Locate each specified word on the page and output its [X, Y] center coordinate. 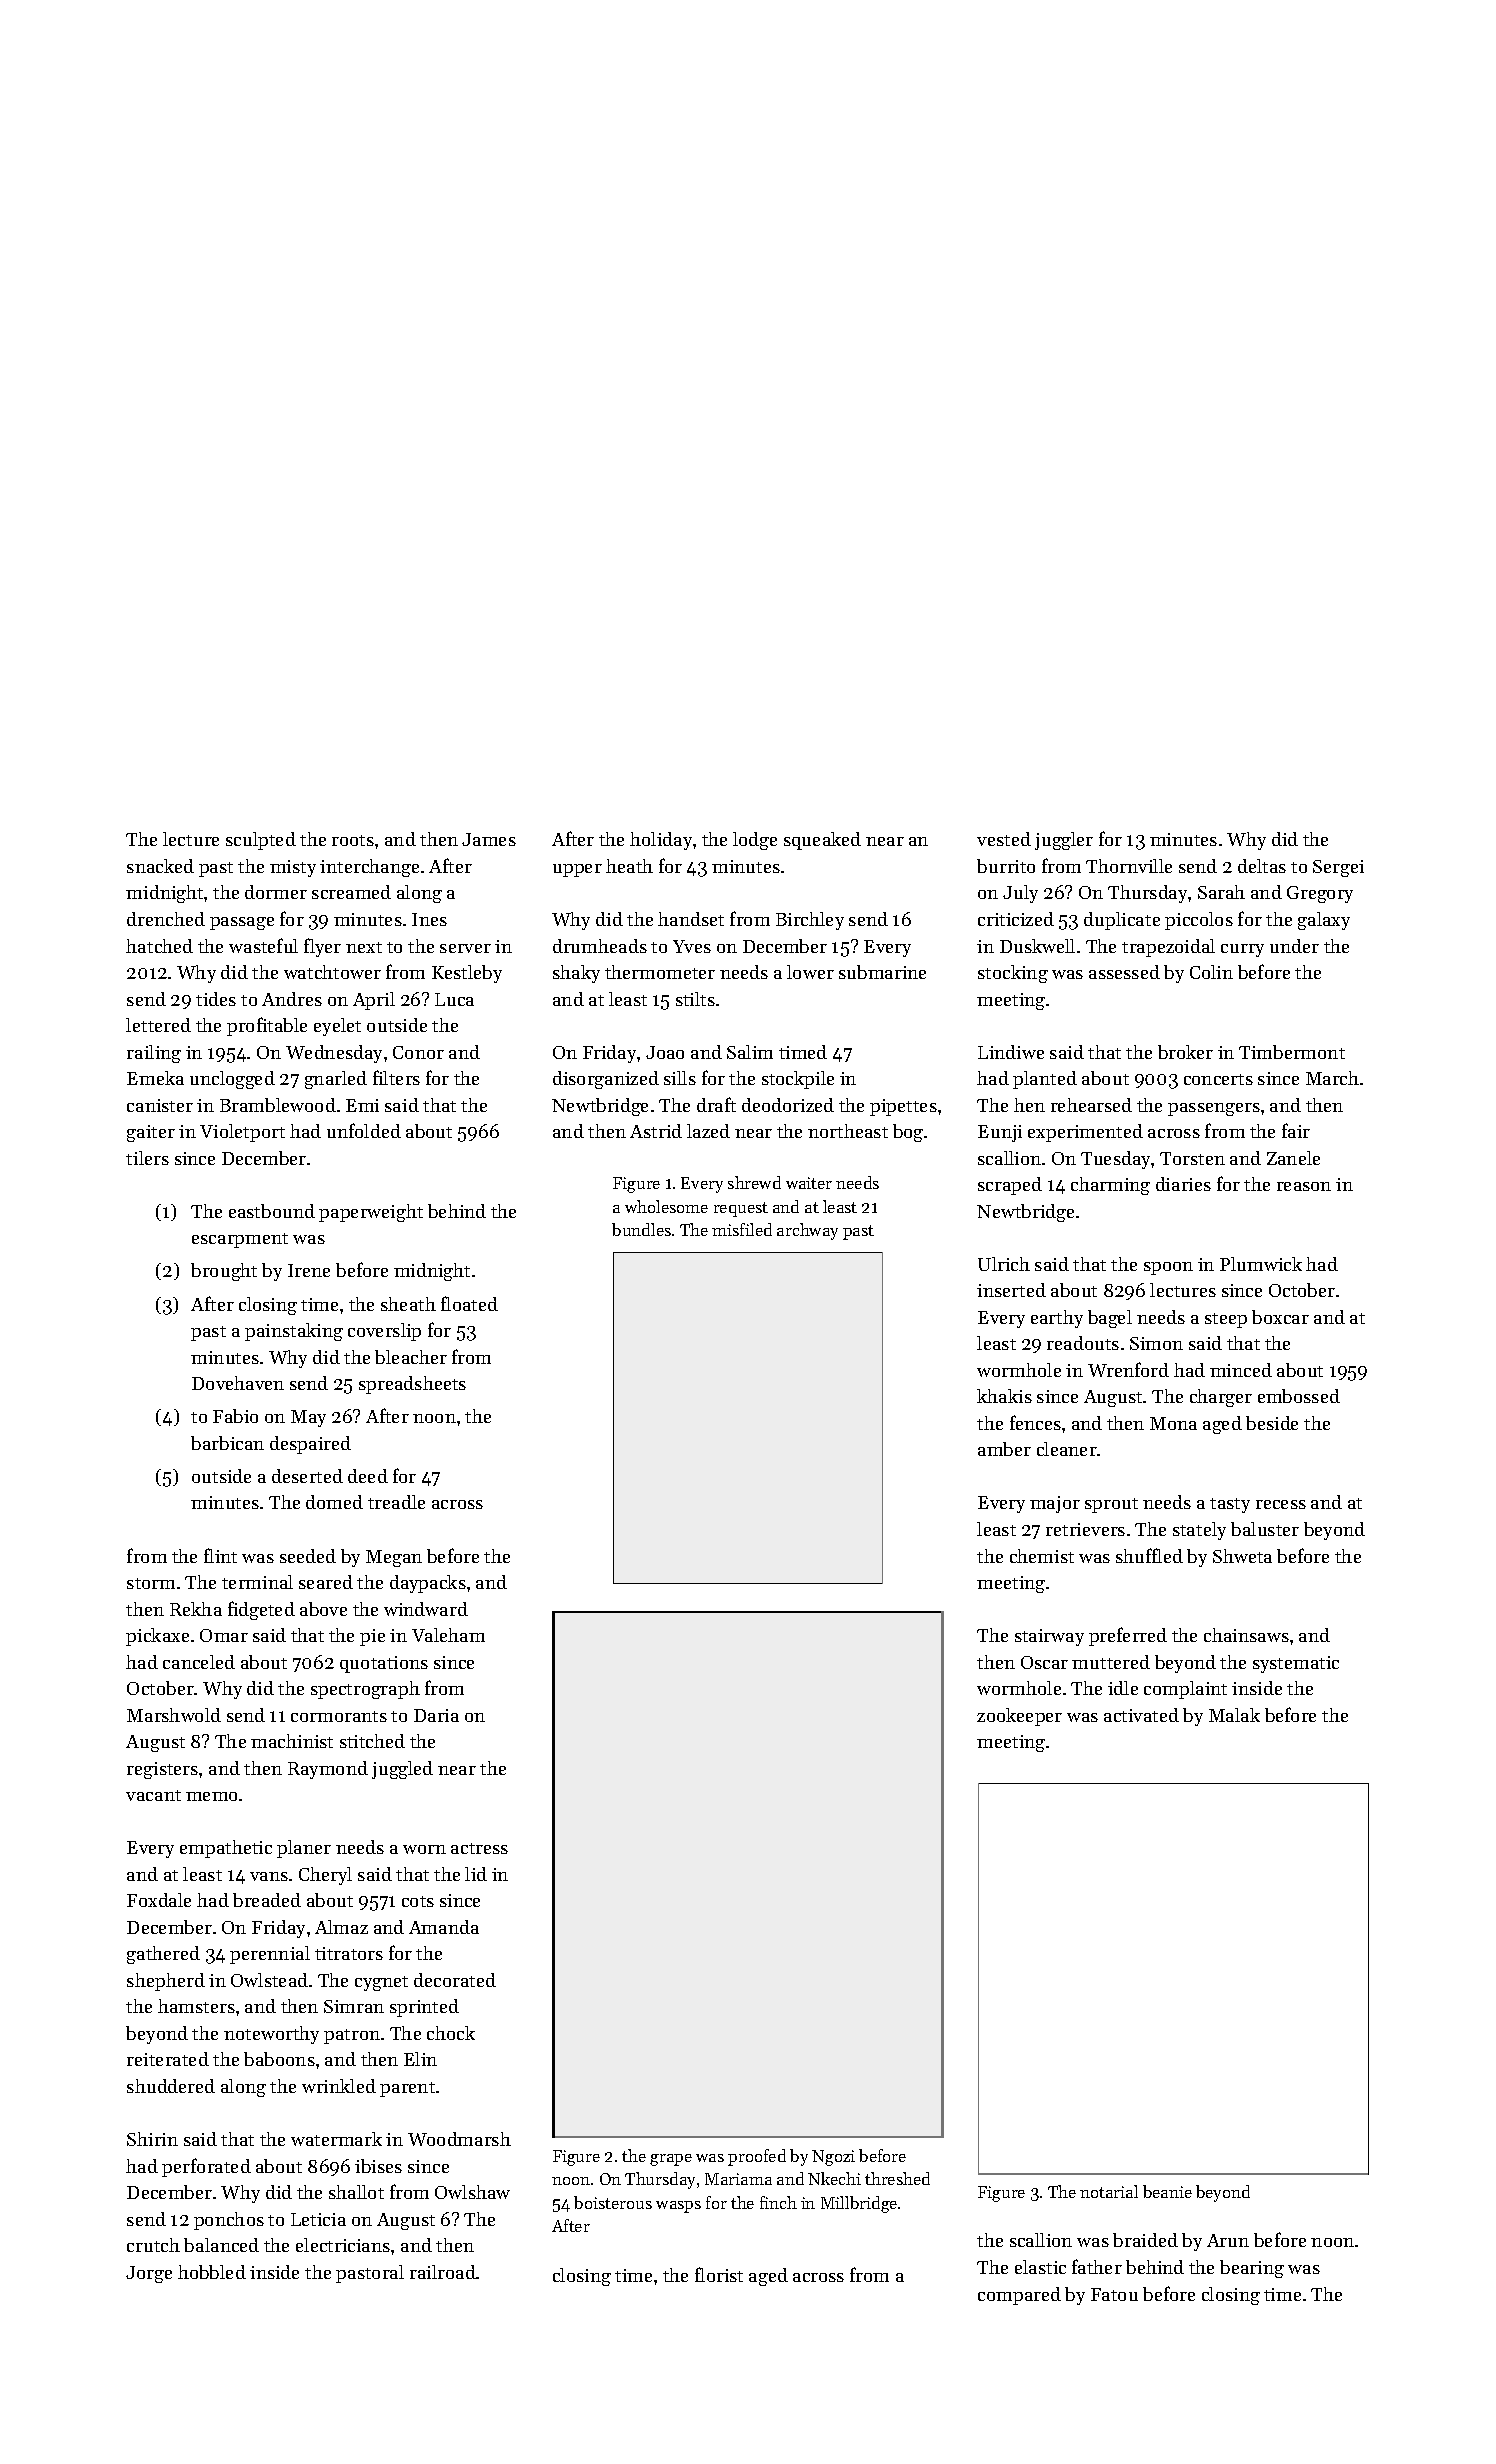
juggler [1064, 841]
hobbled [212, 2272]
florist [719, 2274]
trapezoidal [1168, 948]
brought [224, 1272]
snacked [160, 866]
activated [1141, 1715]
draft [716, 1104]
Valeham [448, 1635]
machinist [292, 1741]
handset [691, 919]
